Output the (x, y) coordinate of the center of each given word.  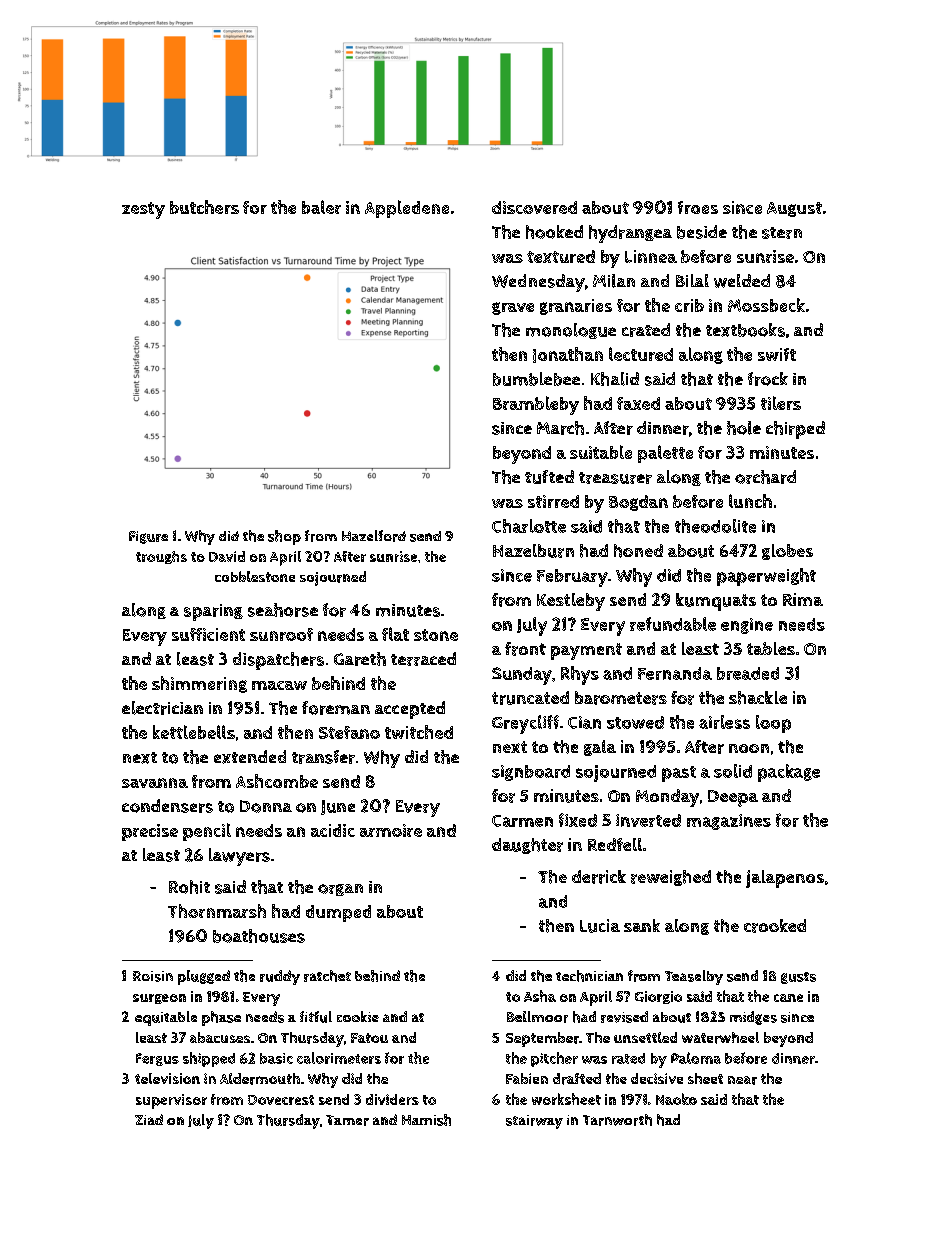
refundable (673, 624)
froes (698, 207)
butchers (204, 207)
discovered (534, 207)
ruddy (280, 977)
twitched (419, 732)
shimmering (199, 684)
